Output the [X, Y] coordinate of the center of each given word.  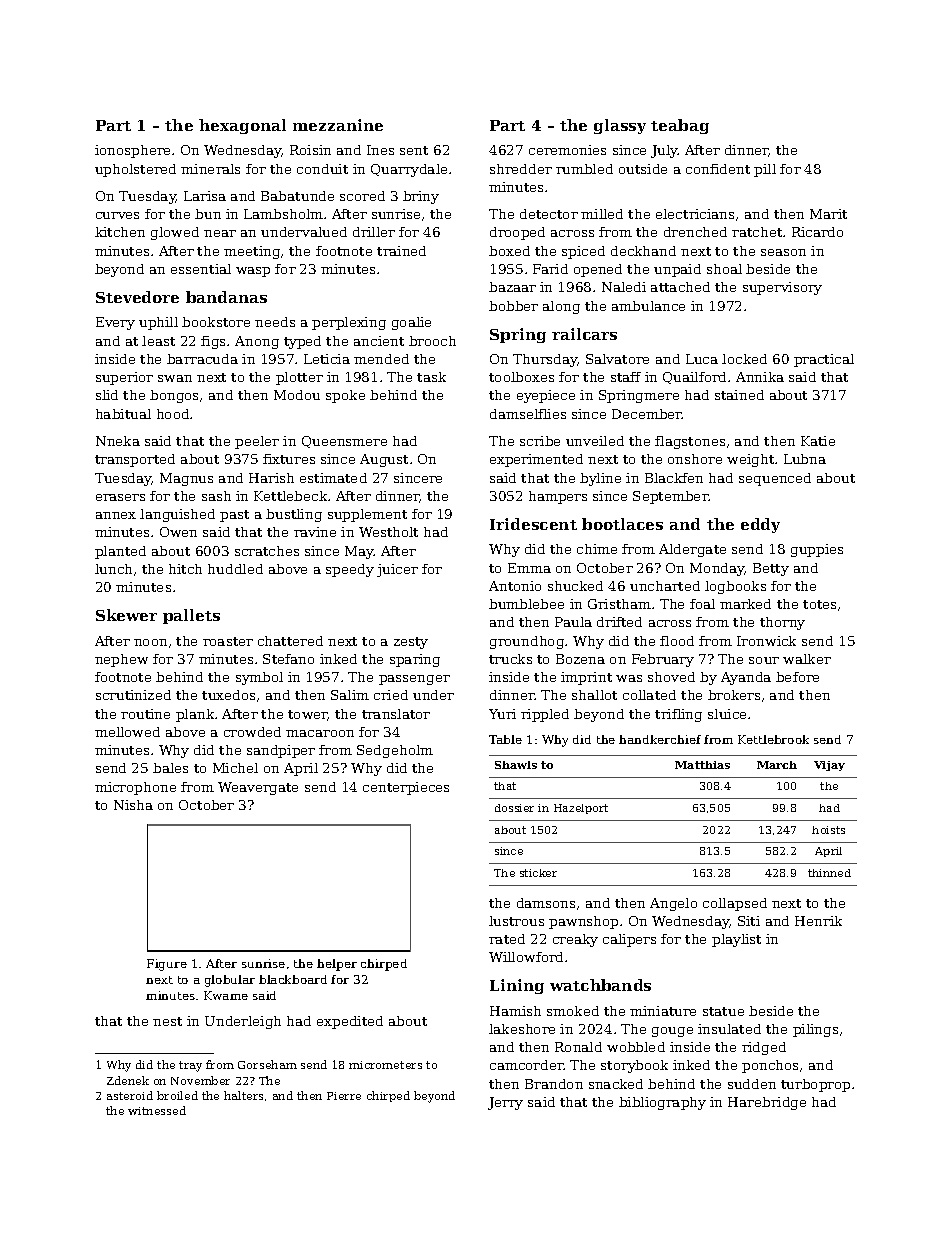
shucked [575, 586]
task [431, 377]
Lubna [805, 459]
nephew [121, 660]
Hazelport [581, 809]
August [384, 460]
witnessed [157, 1110]
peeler [257, 442]
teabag [680, 126]
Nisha [133, 805]
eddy [760, 525]
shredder [521, 169]
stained [739, 395]
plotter [299, 378]
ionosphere [132, 151]
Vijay [829, 766]
